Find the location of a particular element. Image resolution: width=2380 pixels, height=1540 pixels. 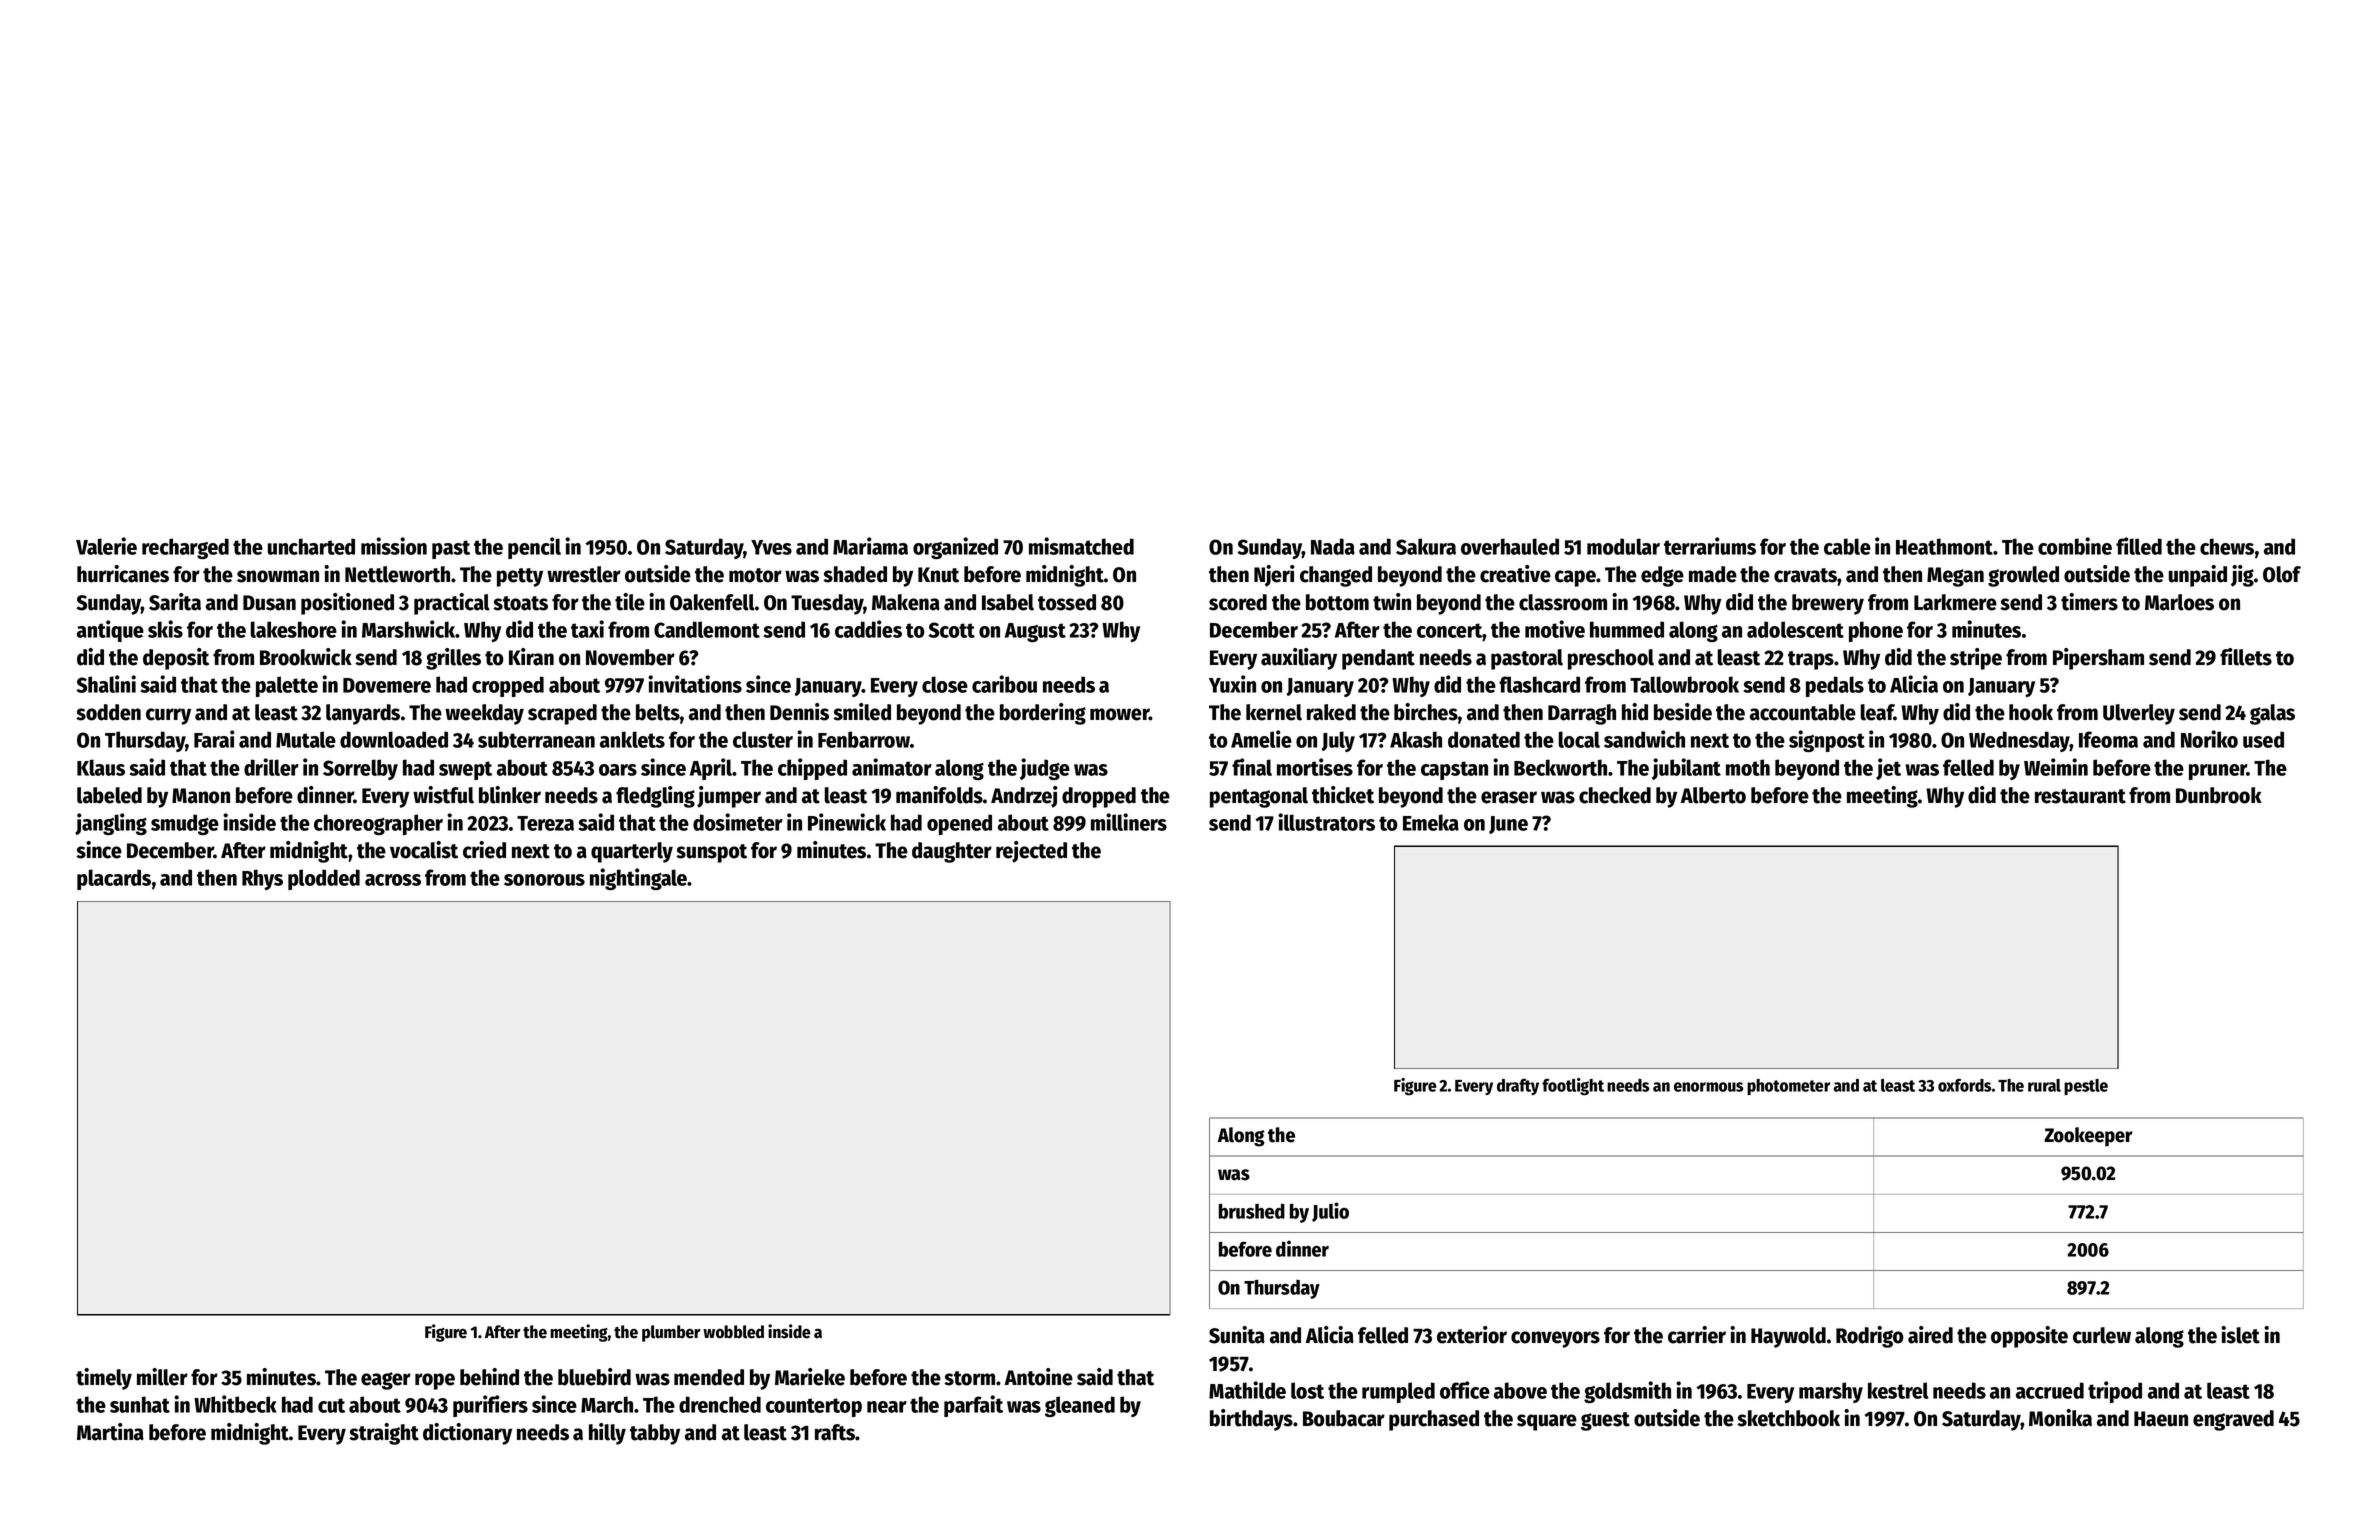

stripe is located at coordinates (1976, 659).
